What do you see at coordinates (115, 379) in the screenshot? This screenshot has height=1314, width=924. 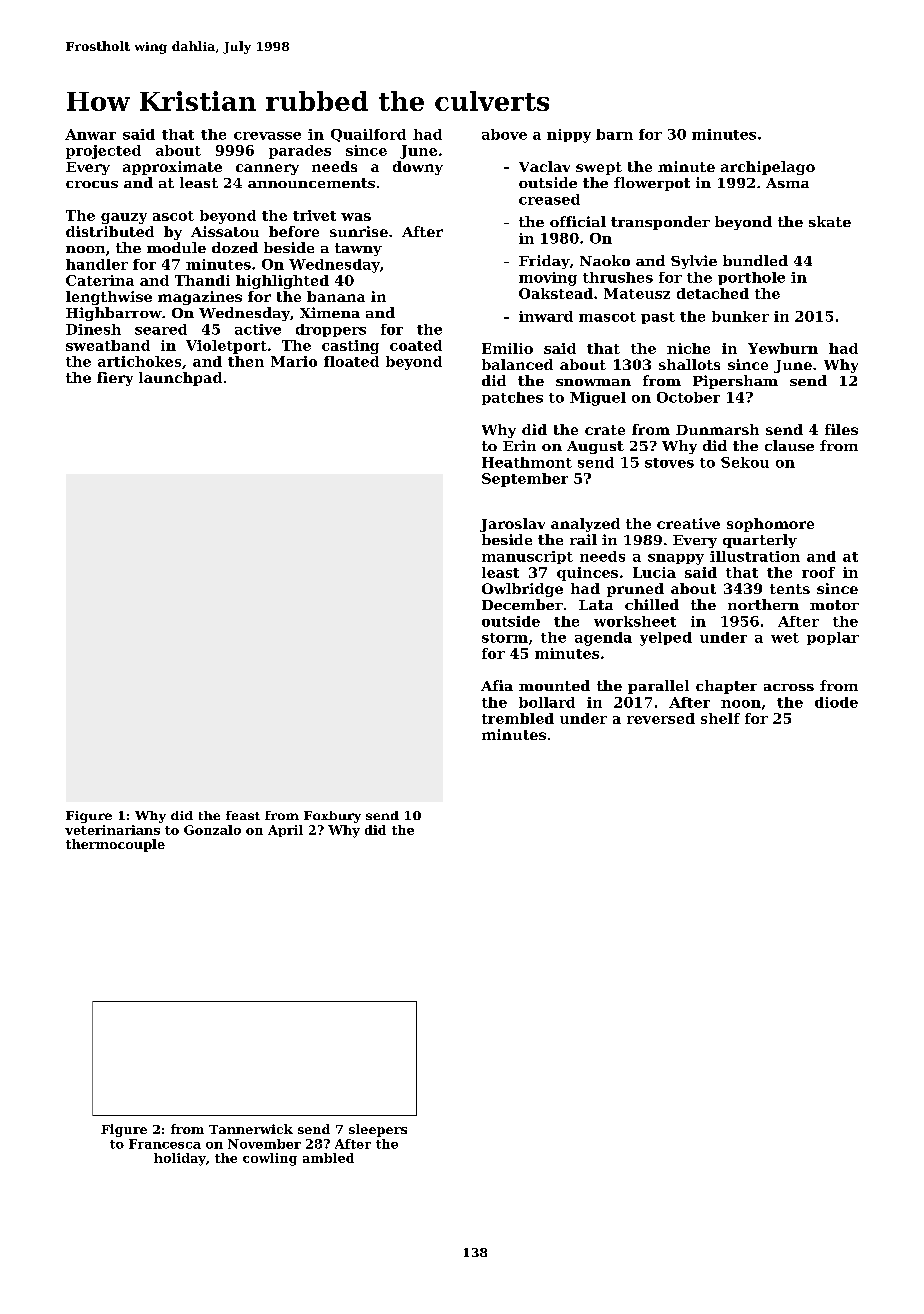 I see `fiery` at bounding box center [115, 379].
